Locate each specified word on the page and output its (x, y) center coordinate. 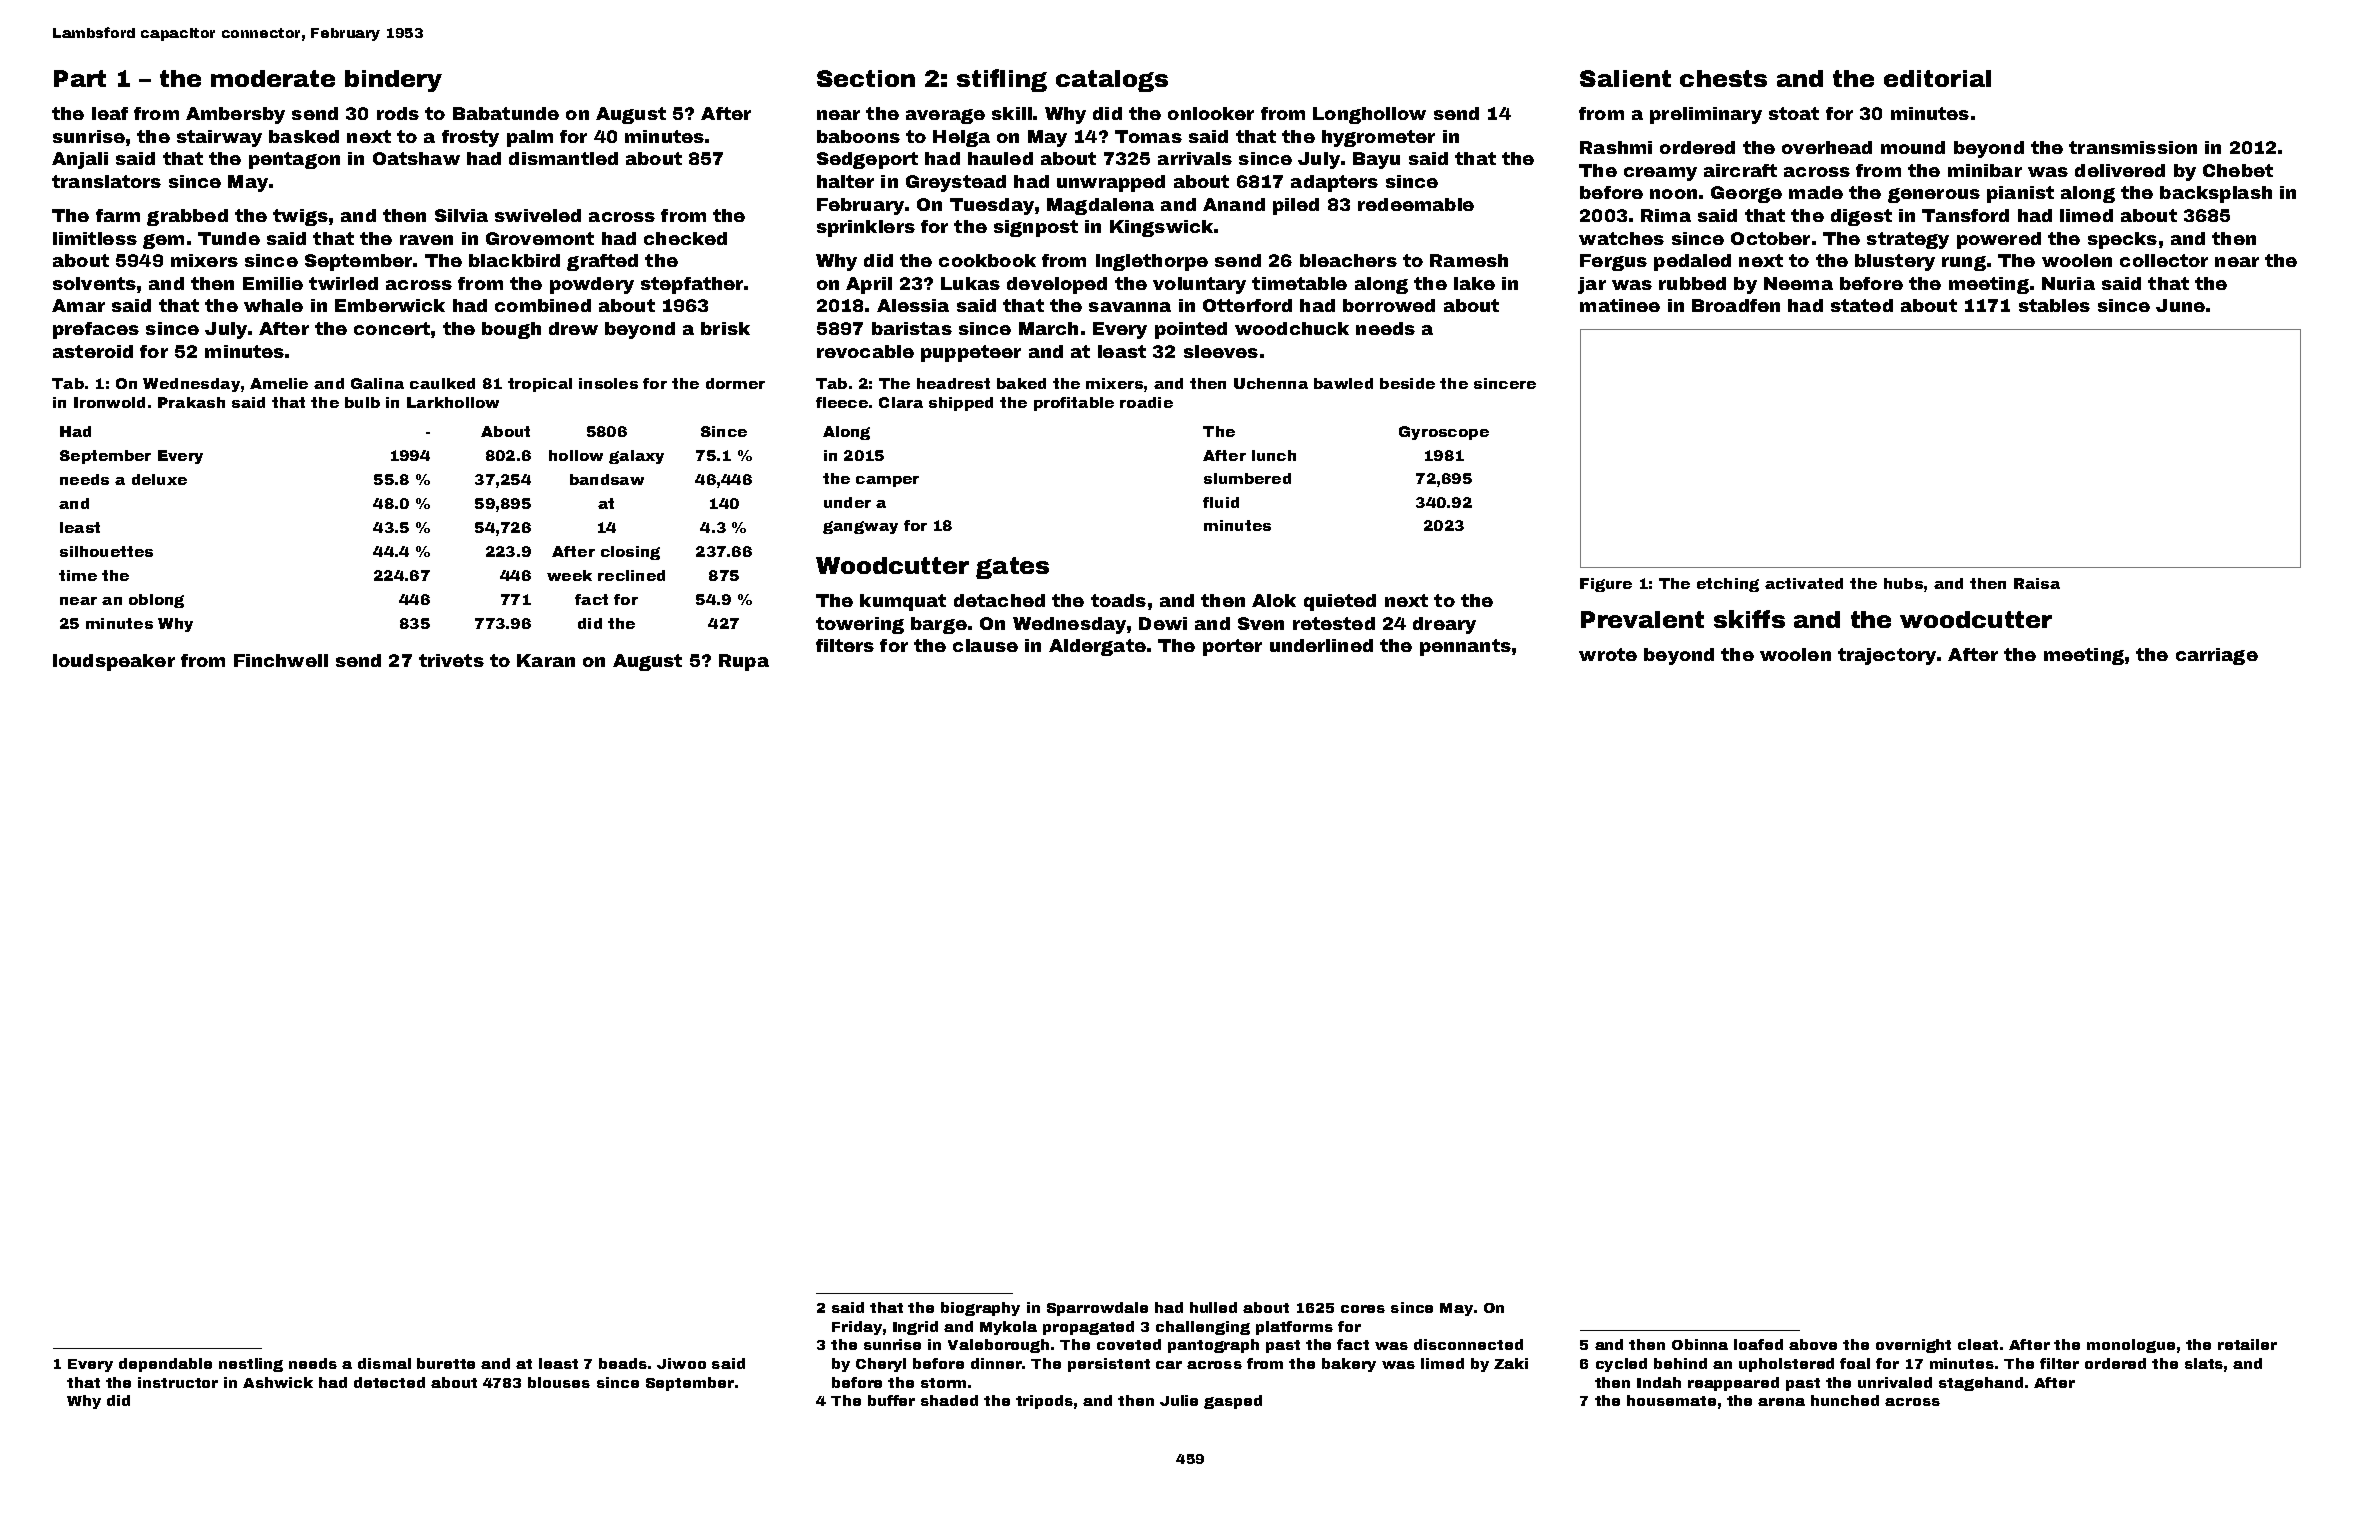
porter (1232, 647)
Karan (546, 660)
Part (80, 78)
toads (1118, 600)
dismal (384, 1363)
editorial (1937, 78)
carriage (2217, 656)
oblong (156, 601)
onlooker (1211, 113)
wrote (1608, 654)
